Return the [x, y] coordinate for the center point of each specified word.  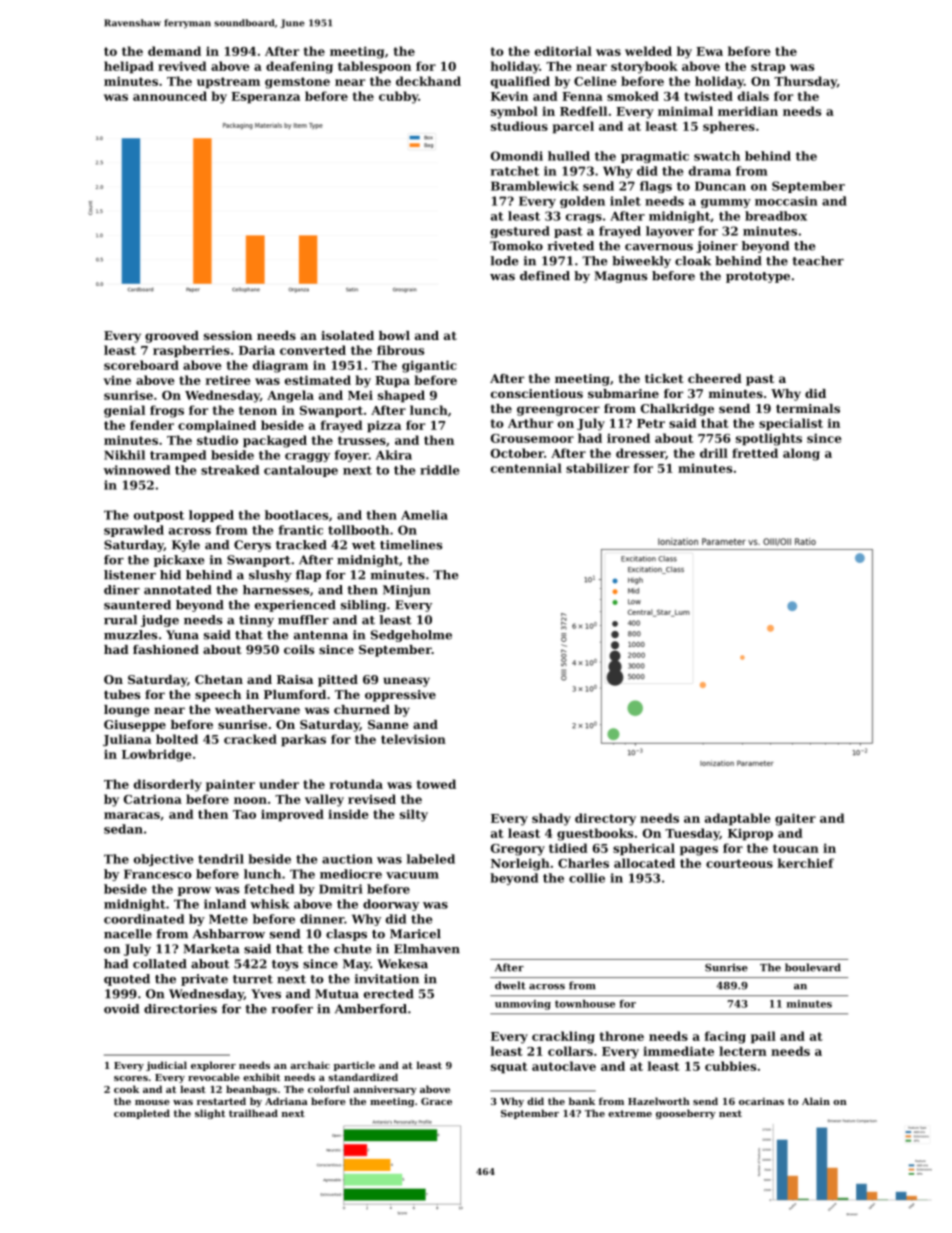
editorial [563, 51]
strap [768, 68]
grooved [172, 337]
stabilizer [597, 468]
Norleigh [520, 864]
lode [504, 261]
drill [714, 453]
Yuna [182, 635]
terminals [808, 408]
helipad [129, 67]
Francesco [158, 874]
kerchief [806, 863]
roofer [292, 1009]
